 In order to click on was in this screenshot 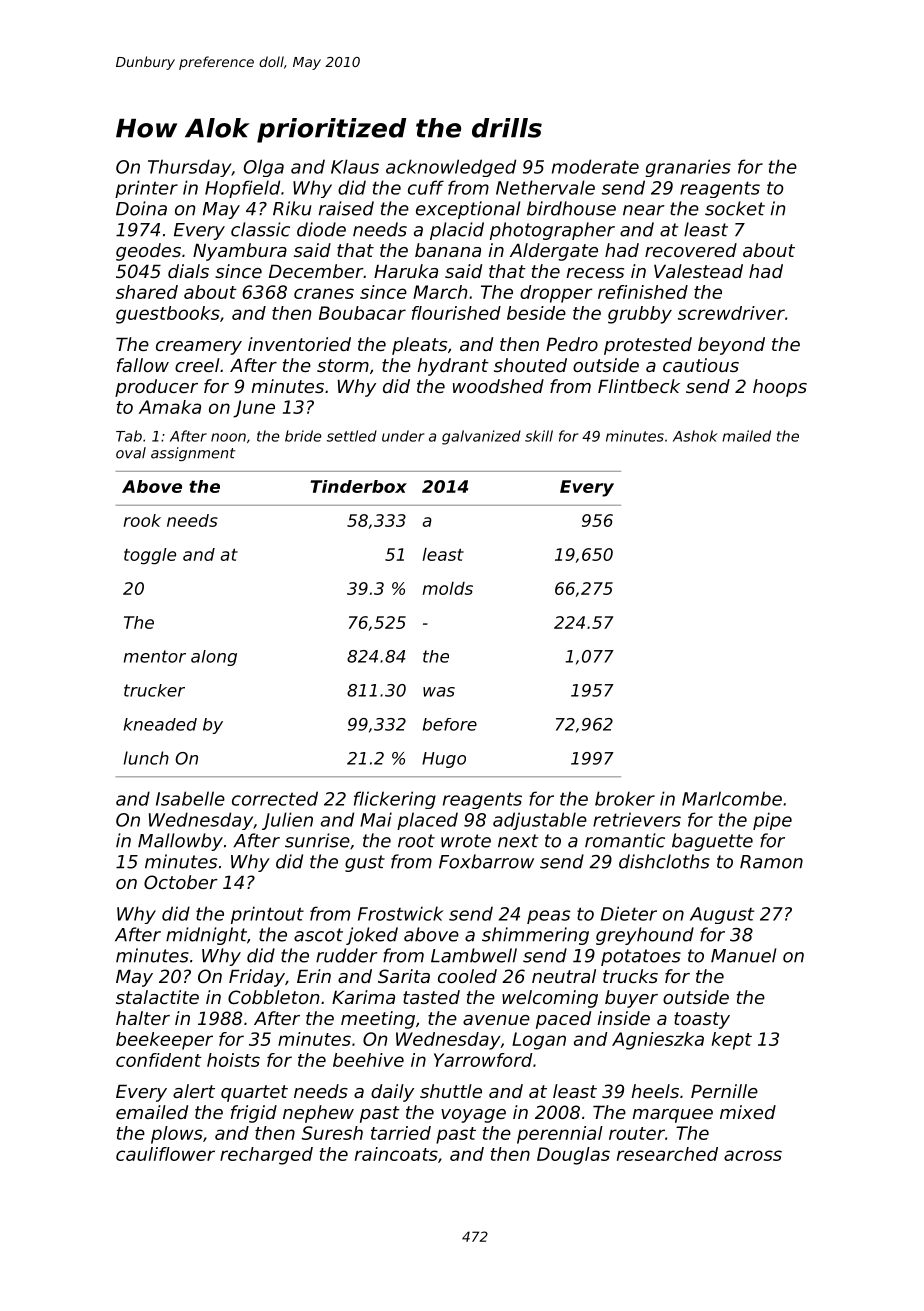, I will do `click(439, 692)`.
